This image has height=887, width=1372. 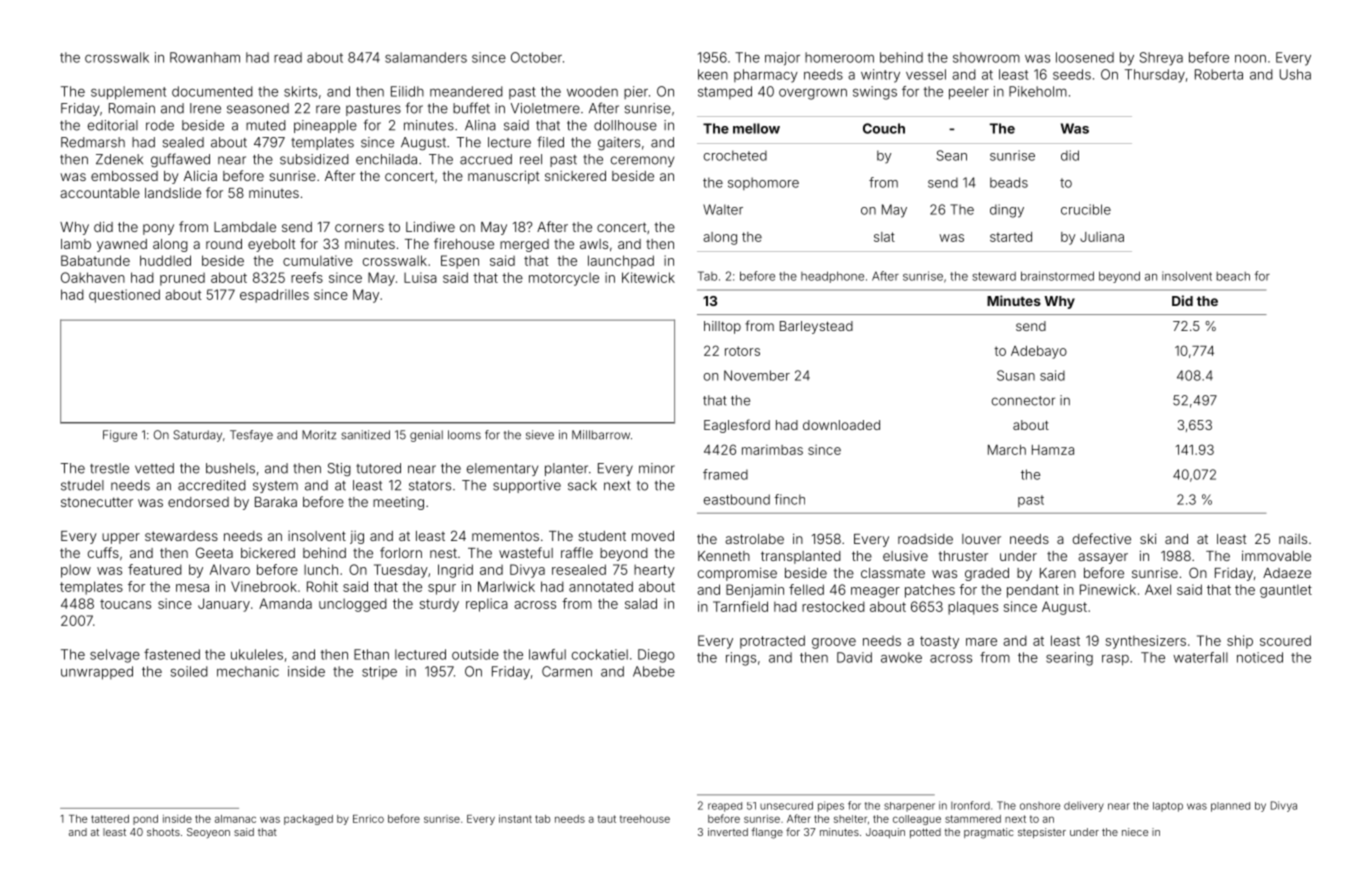 What do you see at coordinates (757, 375) in the image?
I see `November` at bounding box center [757, 375].
